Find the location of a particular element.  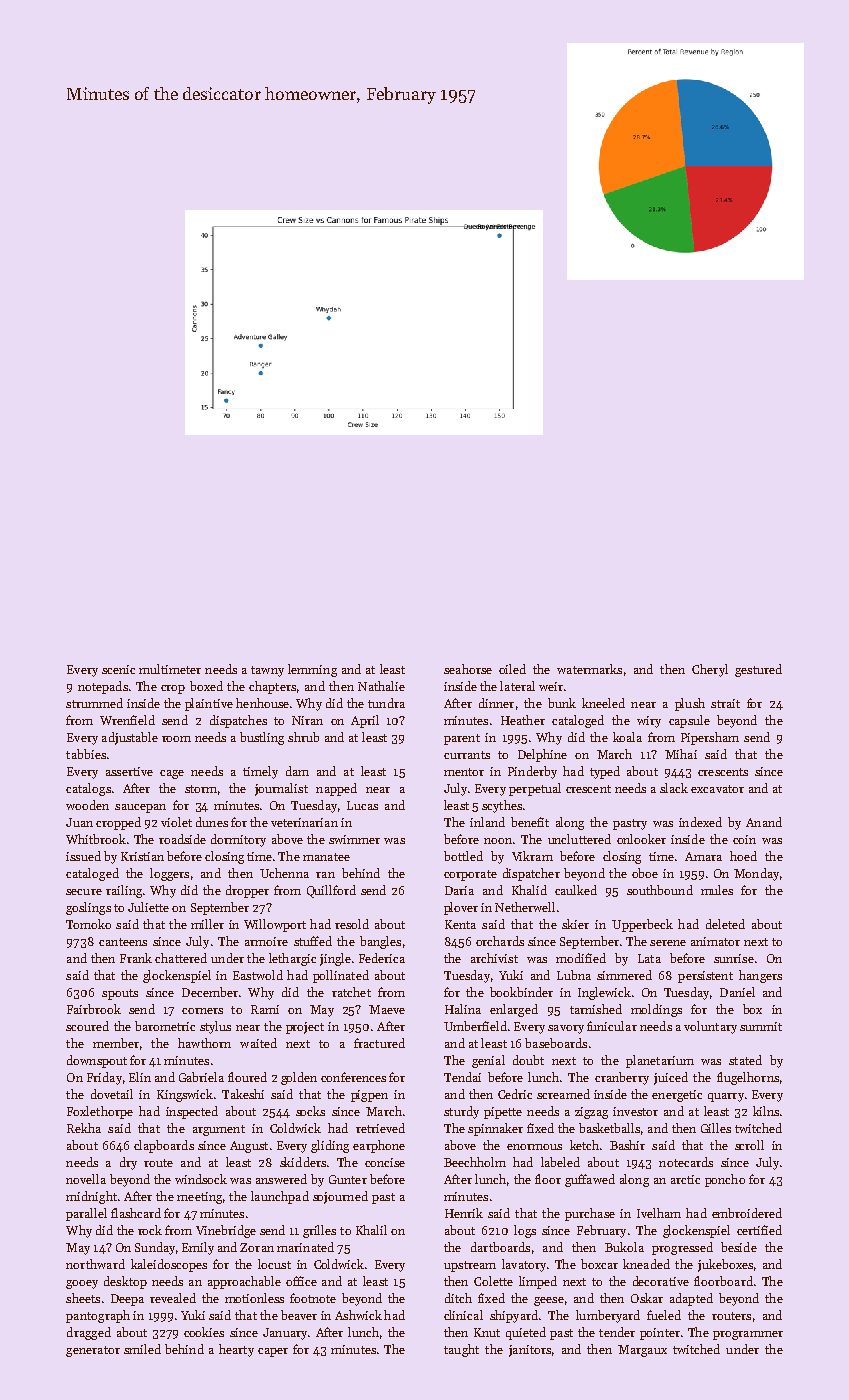

boxcar is located at coordinates (599, 1264).
